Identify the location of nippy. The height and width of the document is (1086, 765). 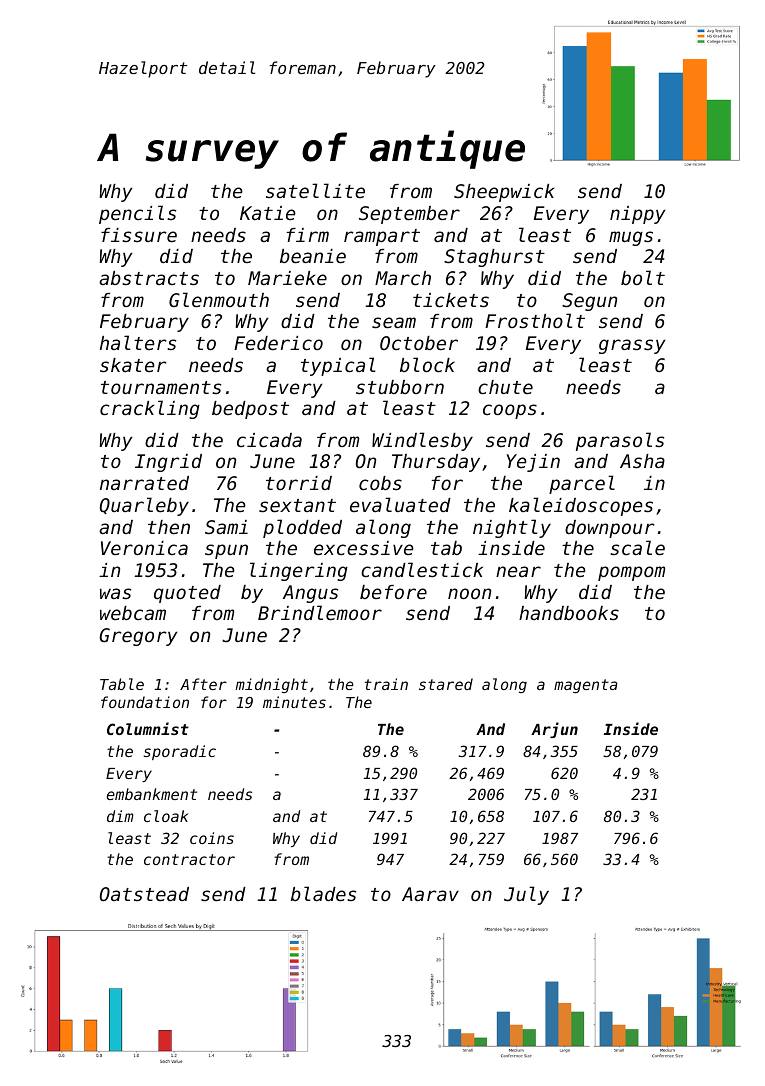
(638, 215).
